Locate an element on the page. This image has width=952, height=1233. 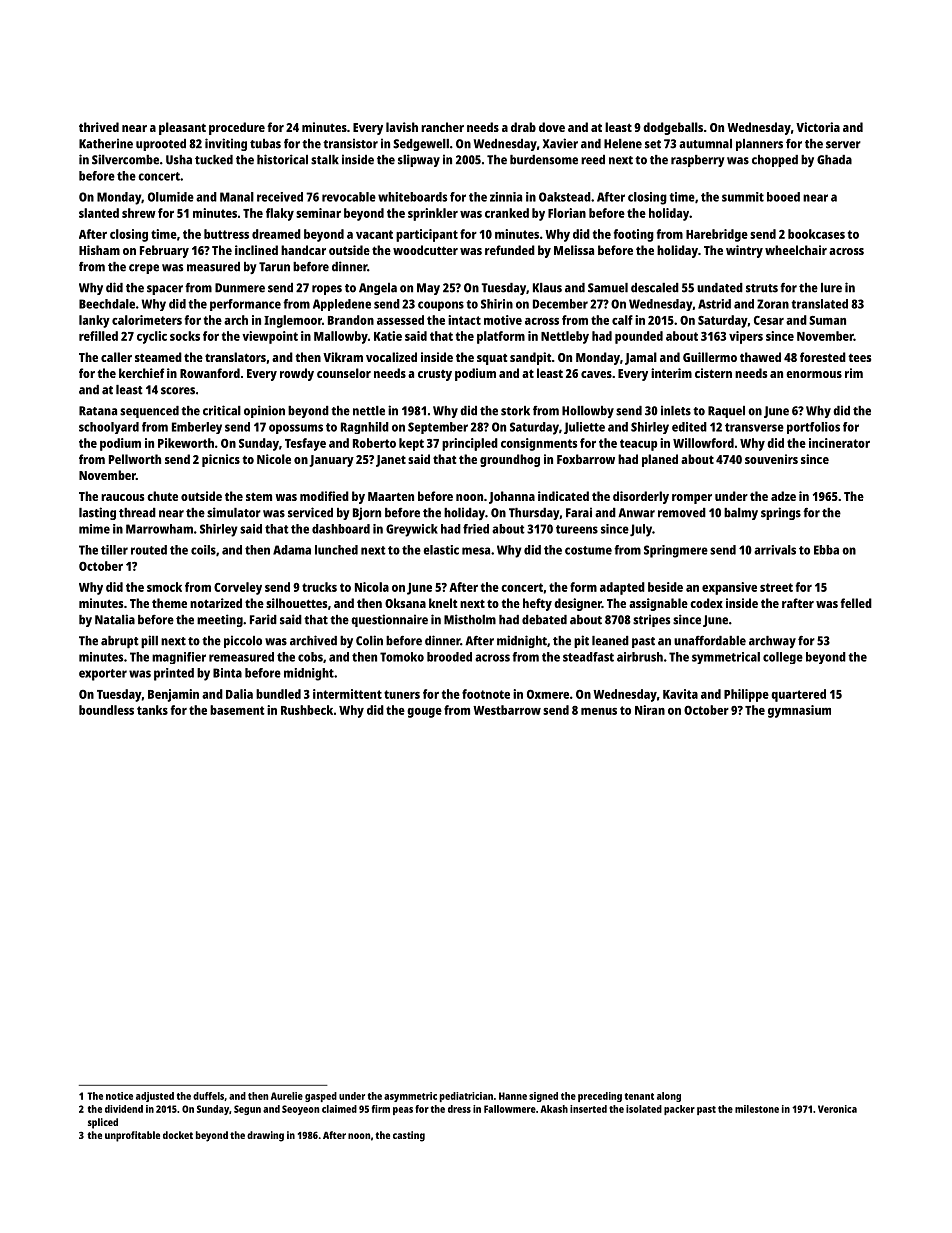
boundless is located at coordinates (106, 710).
